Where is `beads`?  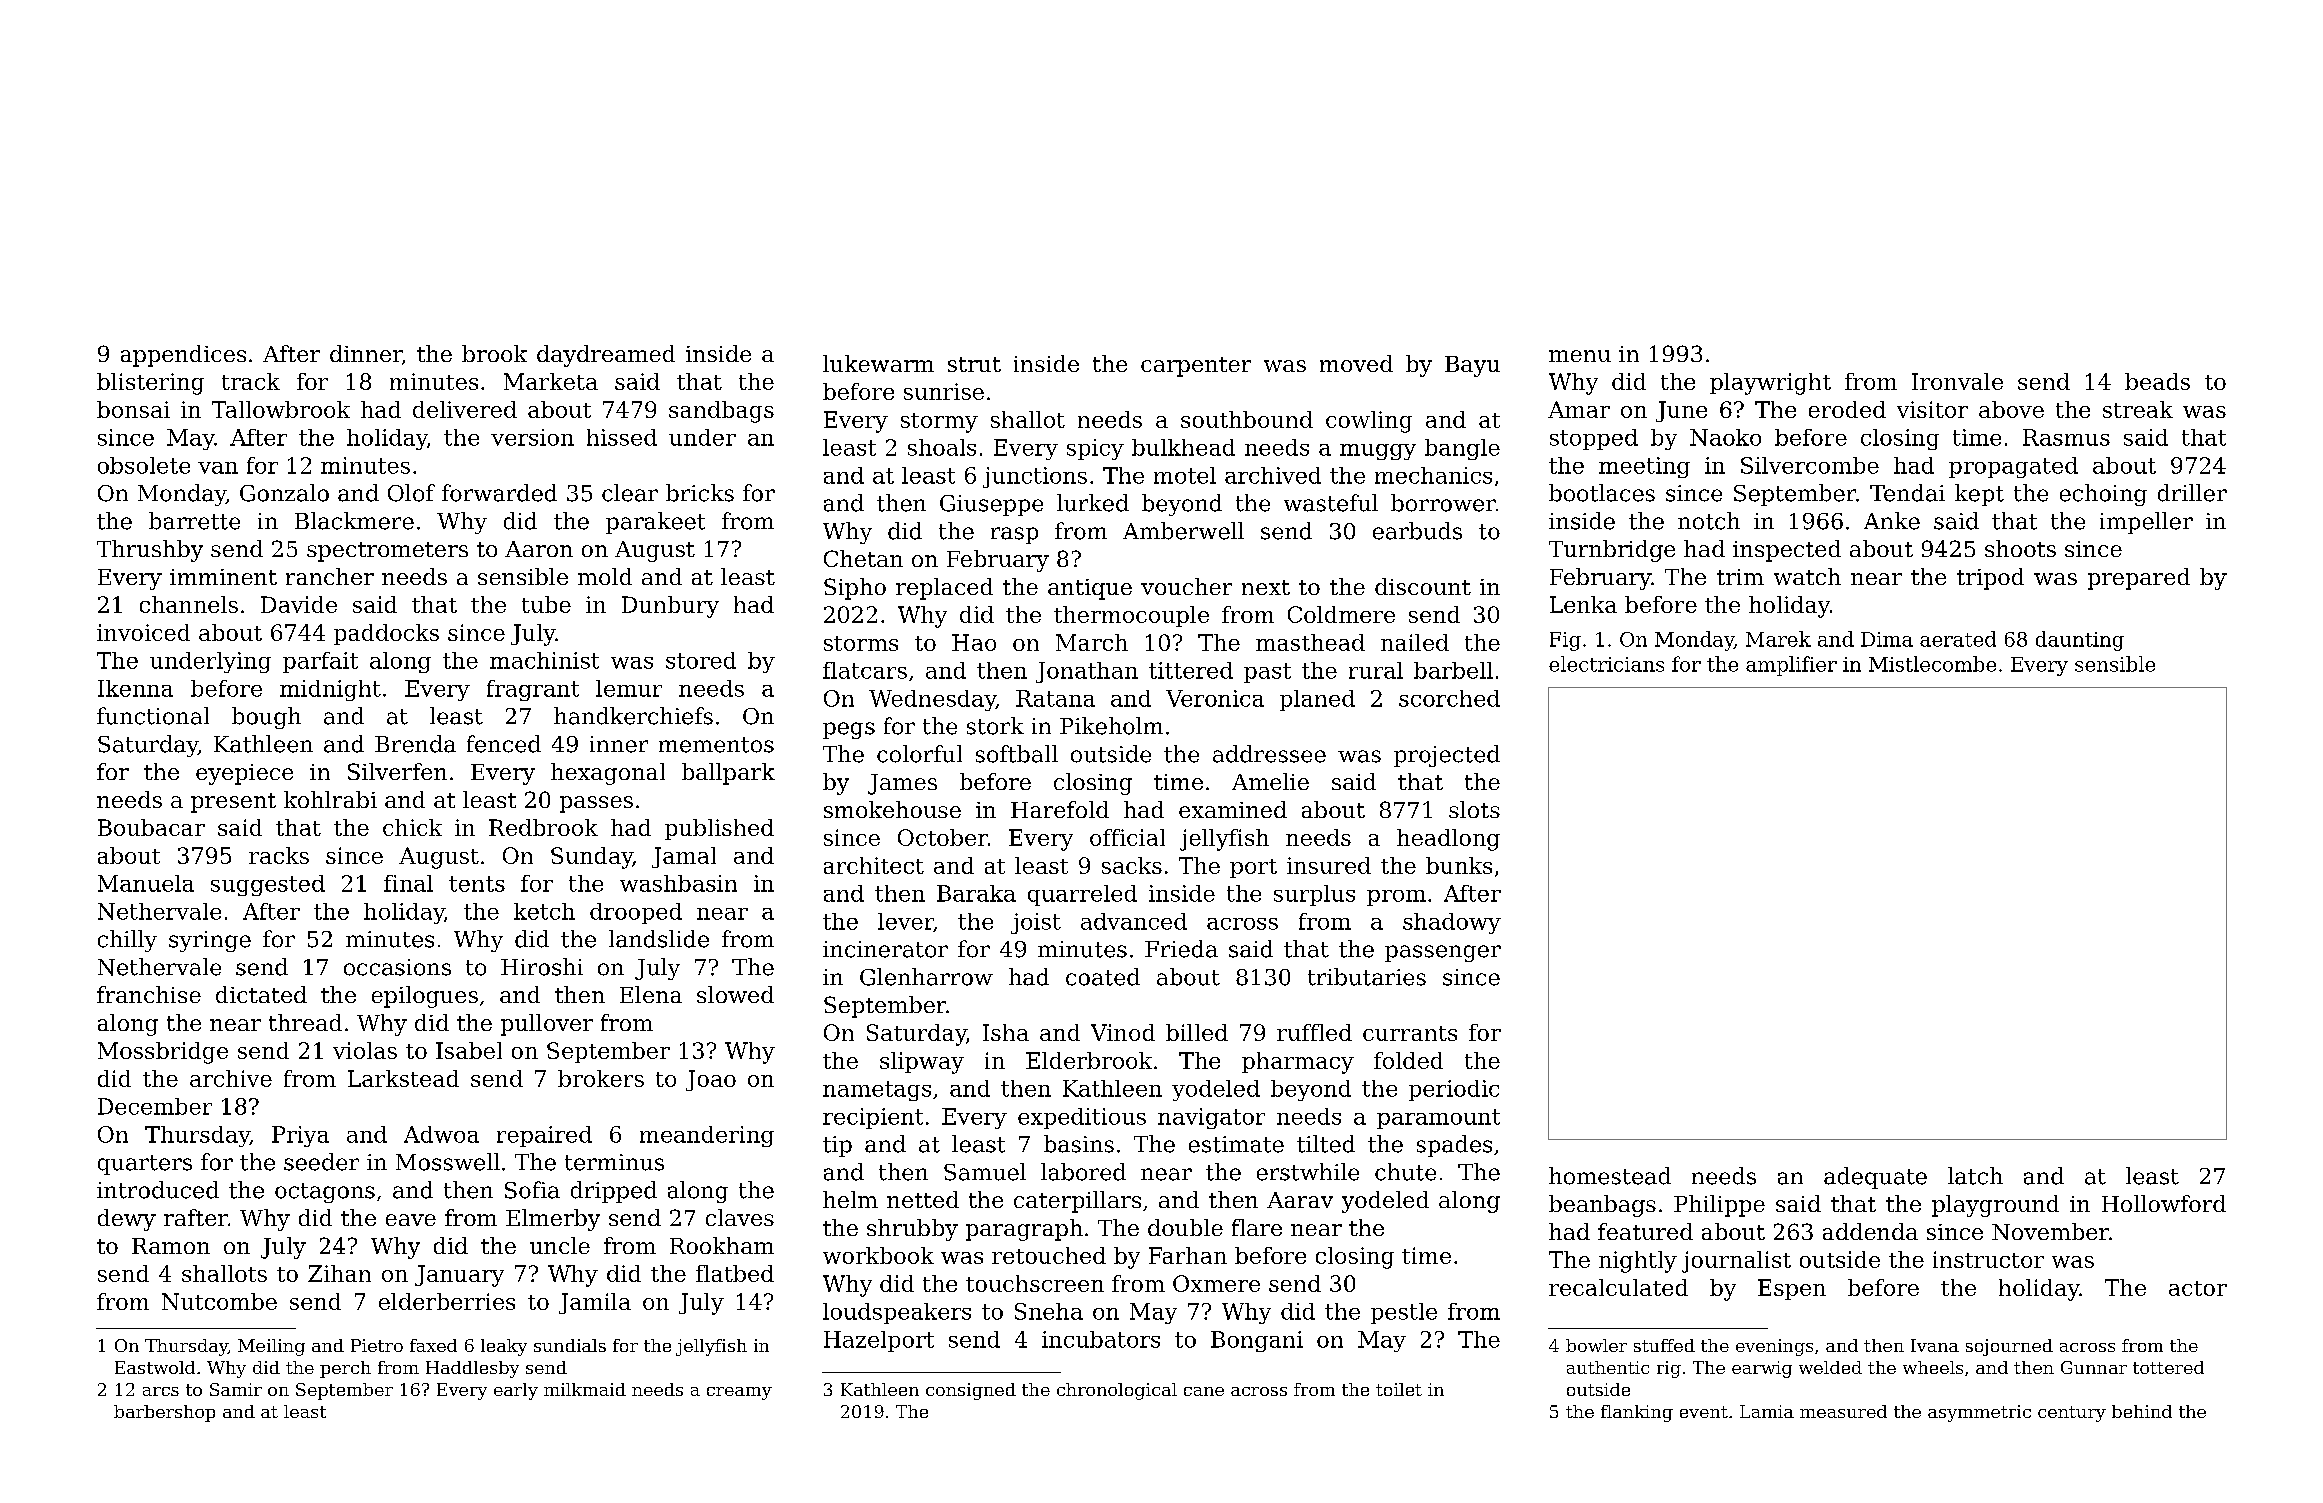 beads is located at coordinates (2157, 381).
